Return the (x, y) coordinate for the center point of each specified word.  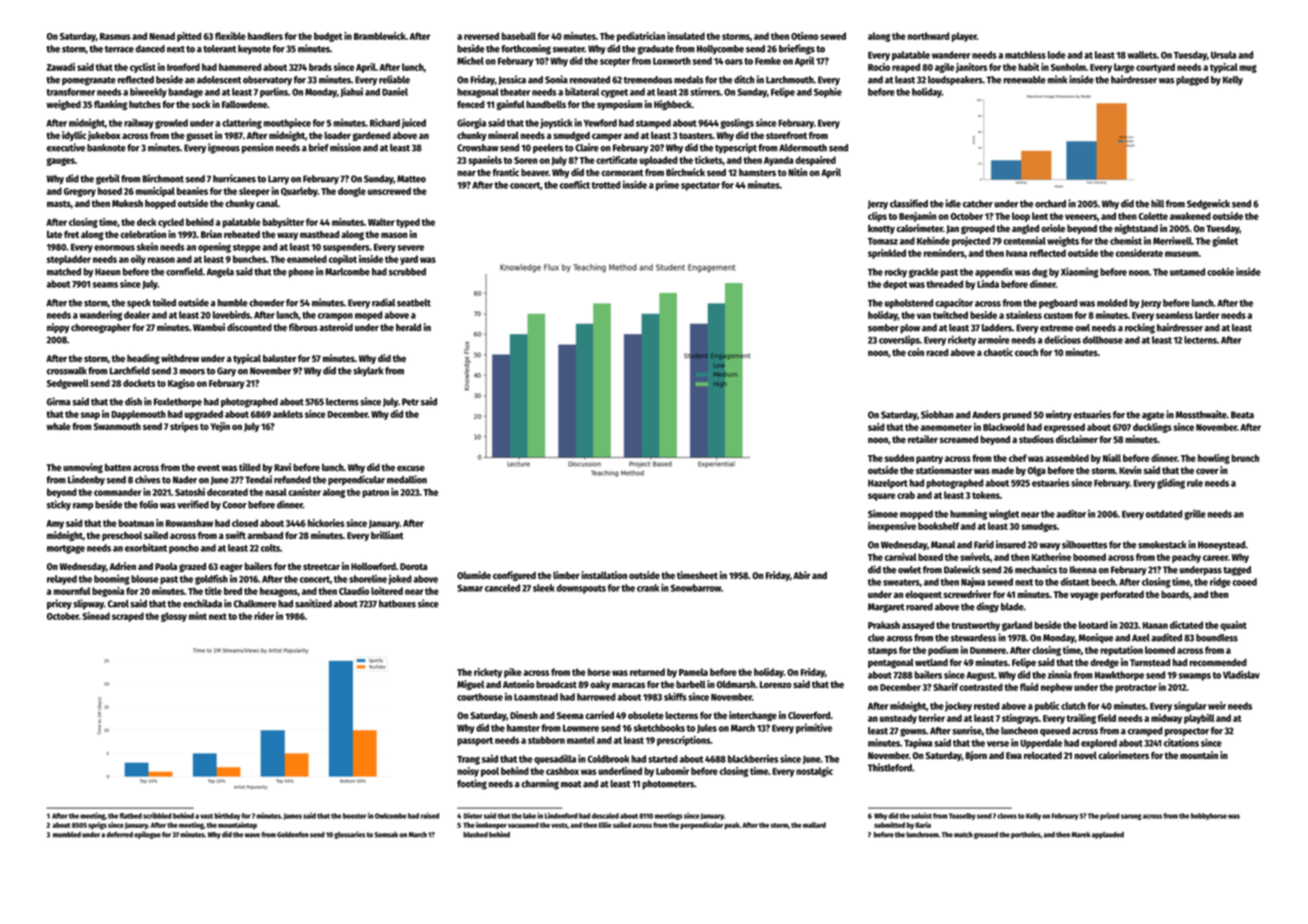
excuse (411, 468)
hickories (326, 523)
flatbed (131, 816)
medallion (407, 479)
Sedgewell (68, 384)
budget (328, 37)
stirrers (705, 92)
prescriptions (683, 741)
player (964, 37)
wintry (1058, 415)
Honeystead (1221, 546)
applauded (1108, 835)
